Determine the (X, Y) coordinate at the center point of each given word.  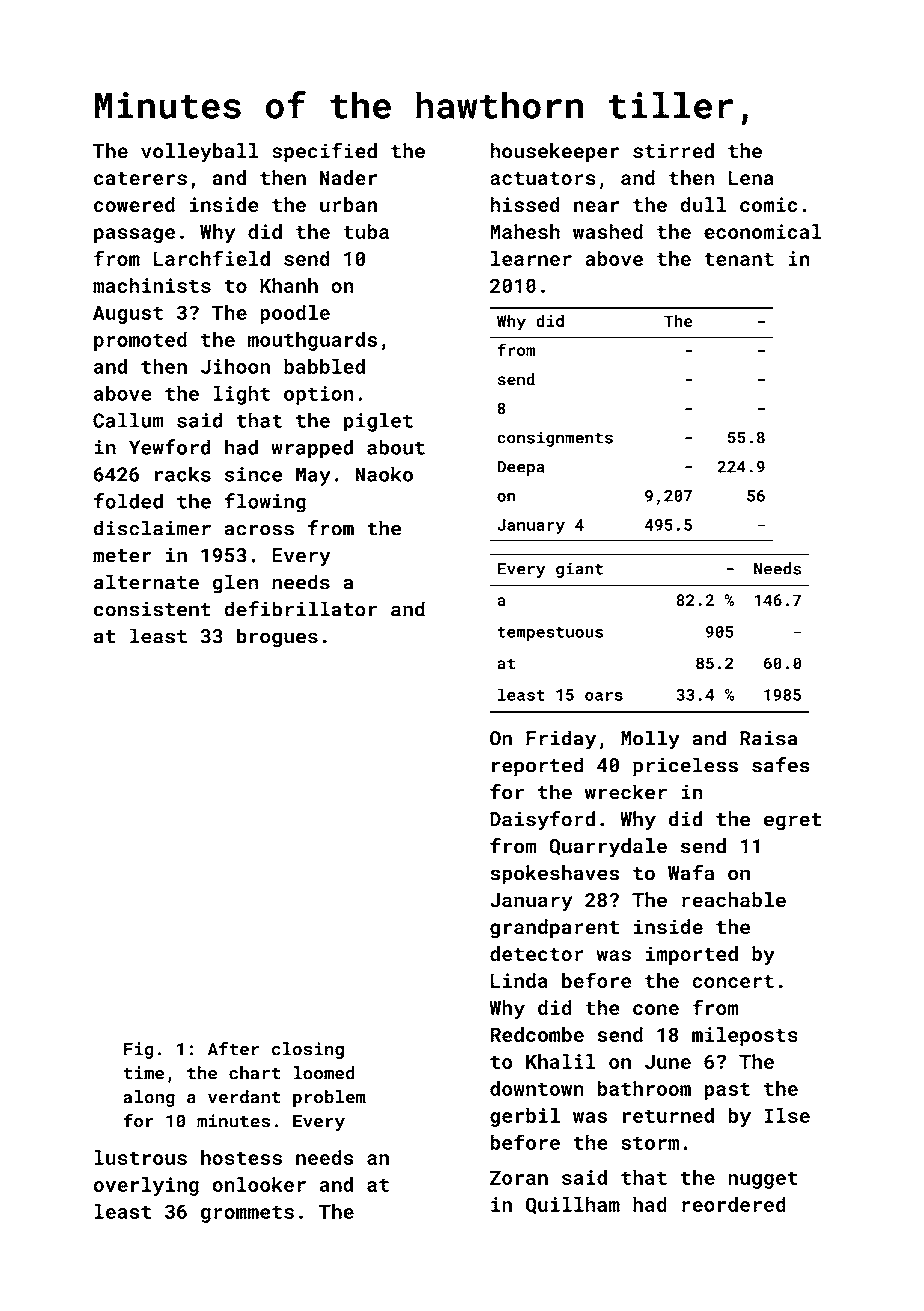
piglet (378, 422)
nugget (763, 1180)
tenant (739, 259)
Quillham (573, 1205)
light (241, 395)
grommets (247, 1214)
